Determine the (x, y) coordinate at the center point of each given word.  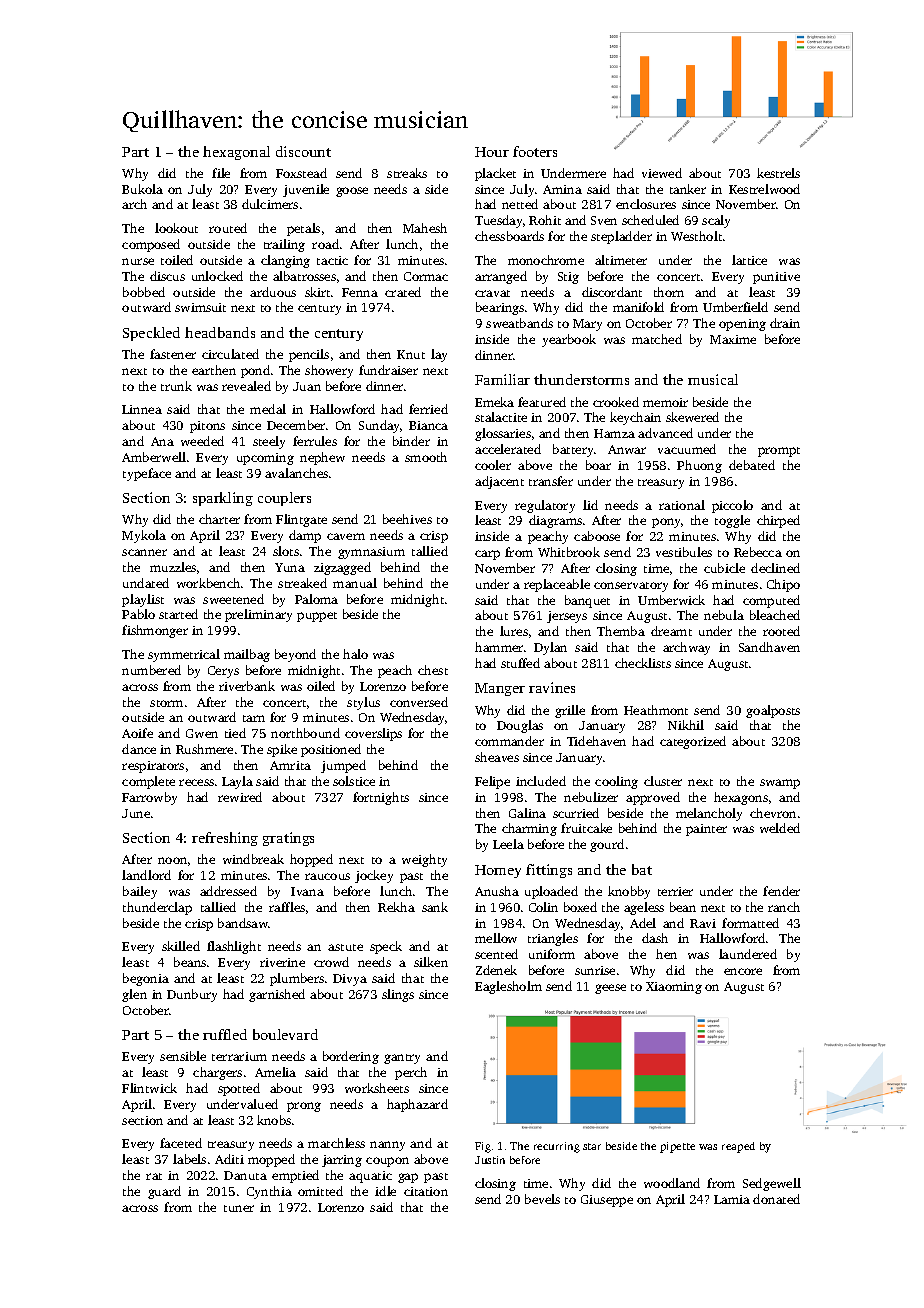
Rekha (396, 907)
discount (303, 151)
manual (355, 583)
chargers (217, 1073)
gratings (288, 839)
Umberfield (735, 307)
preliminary (258, 615)
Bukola (142, 189)
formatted (750, 923)
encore (743, 971)
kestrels (778, 173)
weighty (424, 860)
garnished (277, 995)
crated (403, 292)
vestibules (684, 552)
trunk (176, 386)
